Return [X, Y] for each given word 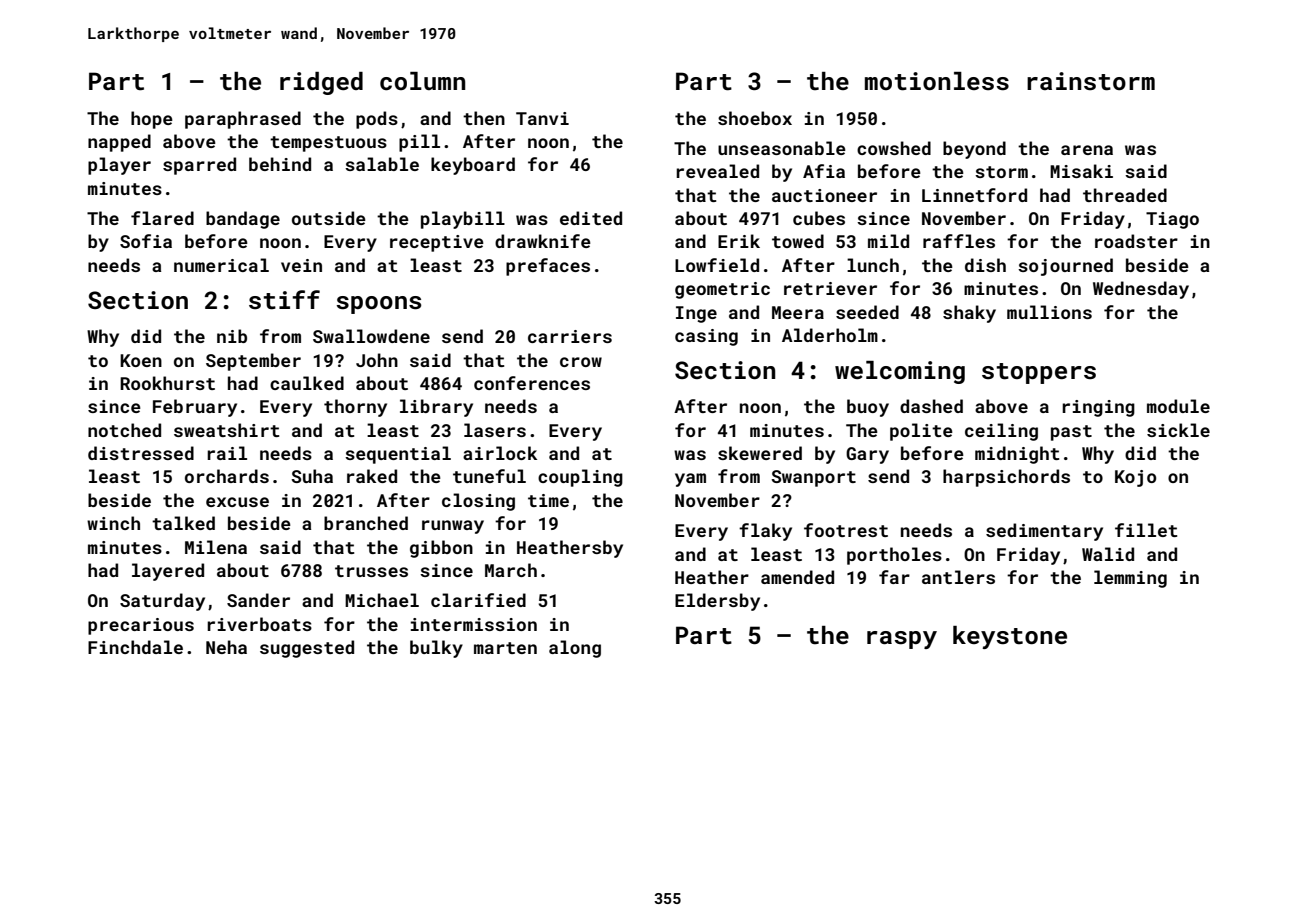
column [422, 81]
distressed [141, 453]
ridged [321, 83]
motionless [937, 81]
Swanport [813, 478]
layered [168, 572]
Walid [1108, 554]
